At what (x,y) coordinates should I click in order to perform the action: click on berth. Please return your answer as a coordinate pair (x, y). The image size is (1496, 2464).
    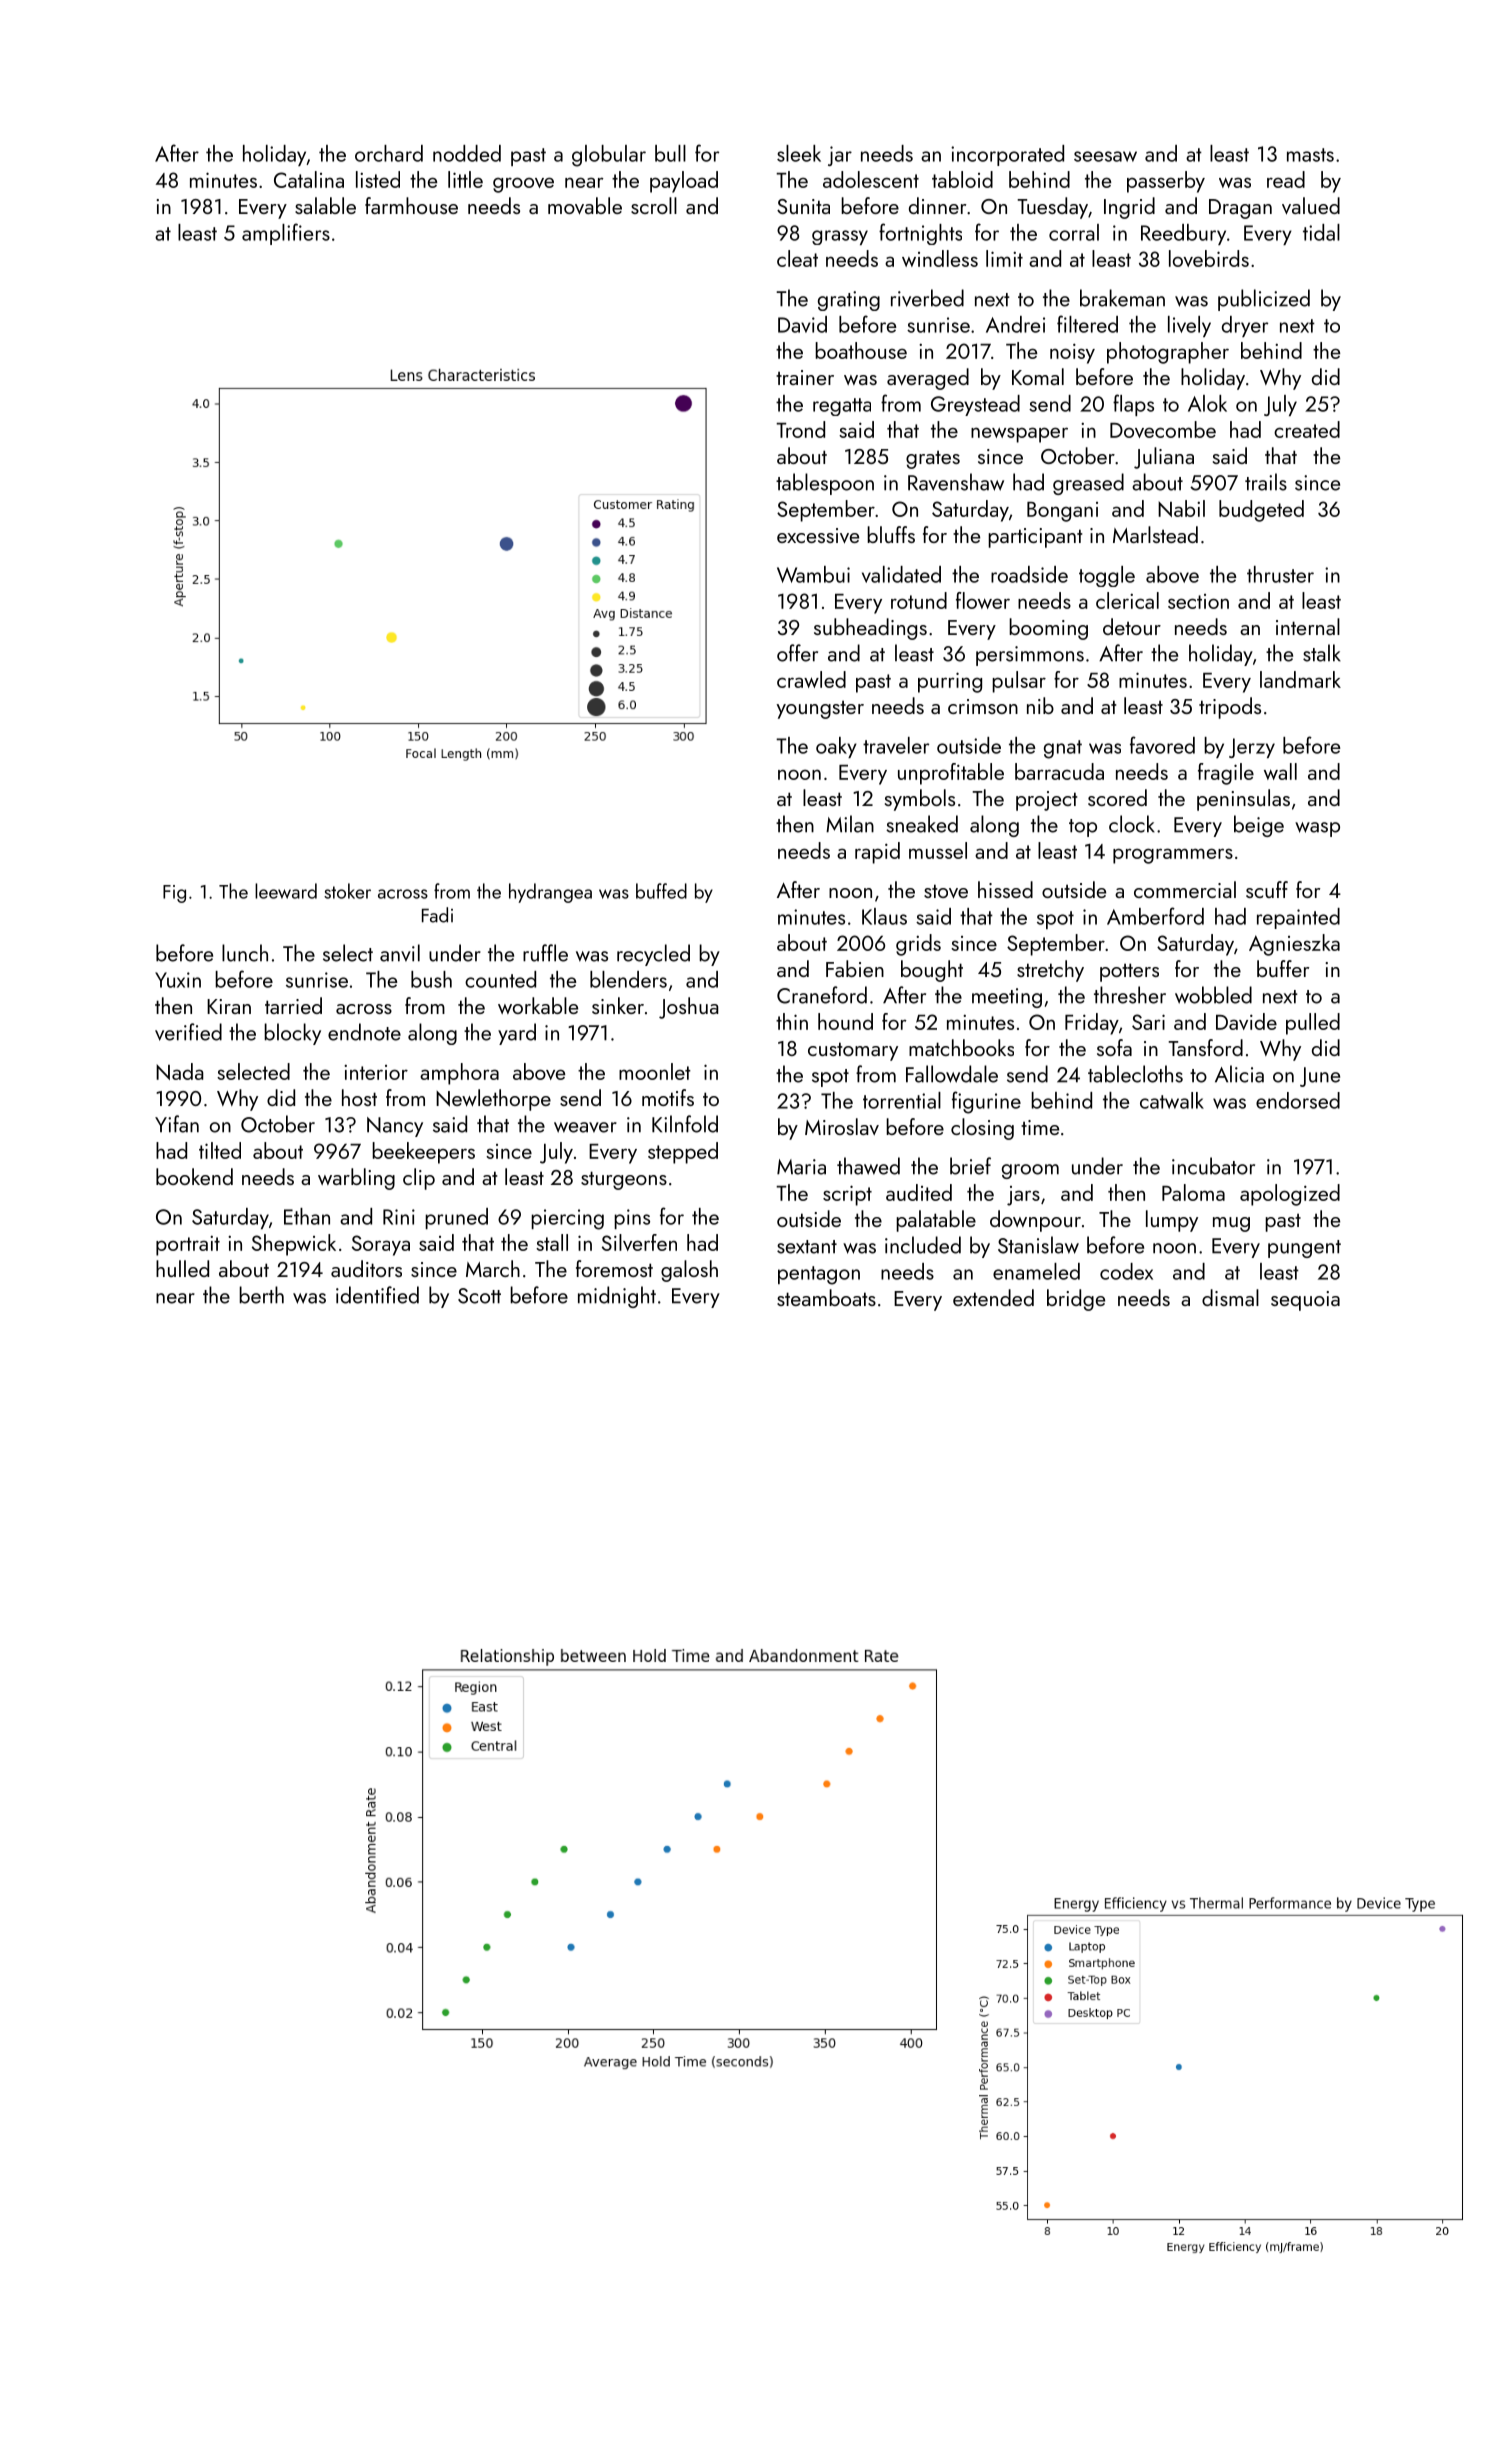
    Looking at the image, I should click on (261, 1295).
